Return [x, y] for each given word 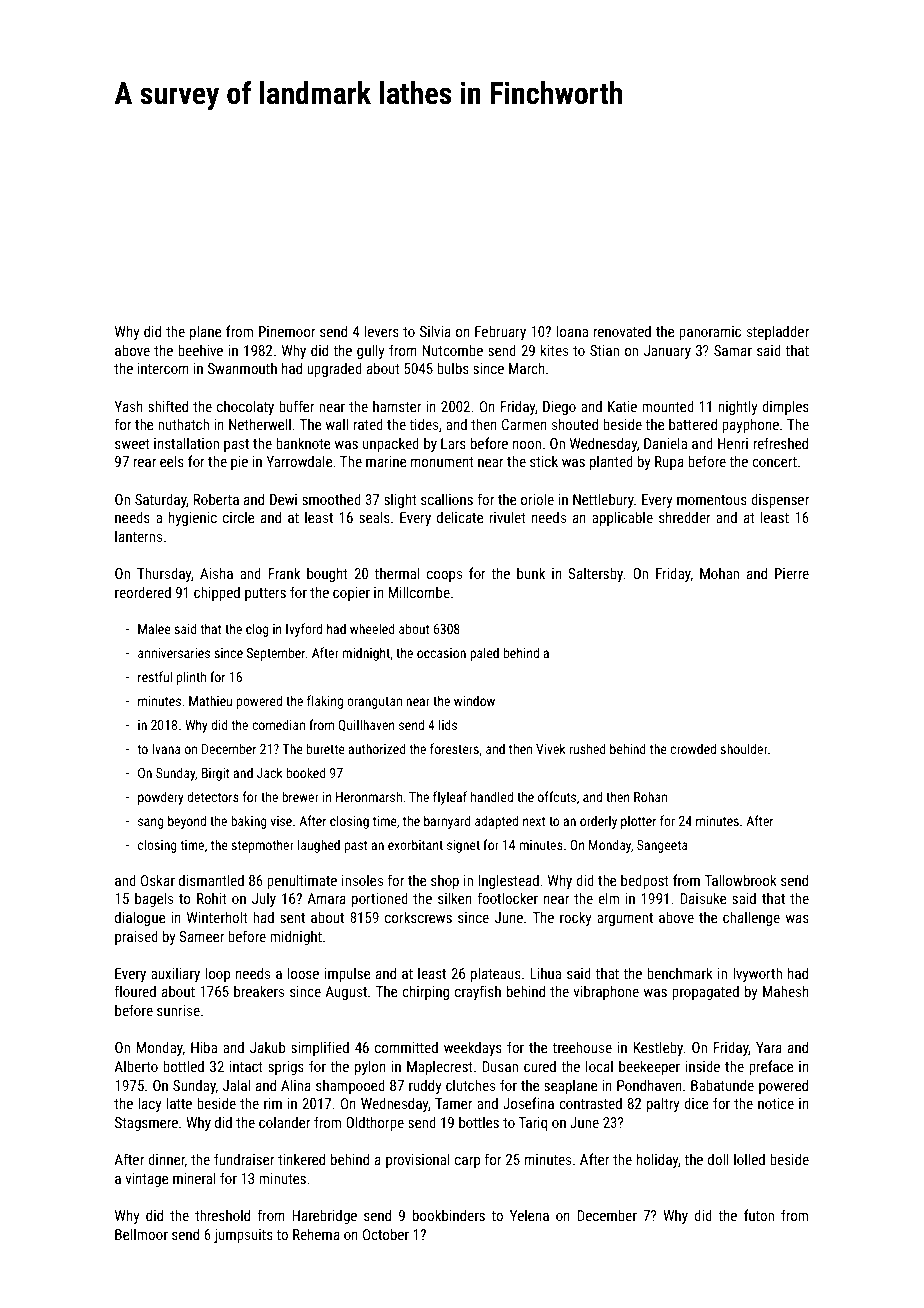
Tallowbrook [740, 880]
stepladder [778, 332]
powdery [161, 798]
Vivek [551, 748]
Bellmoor [141, 1234]
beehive [200, 350]
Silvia [435, 331]
